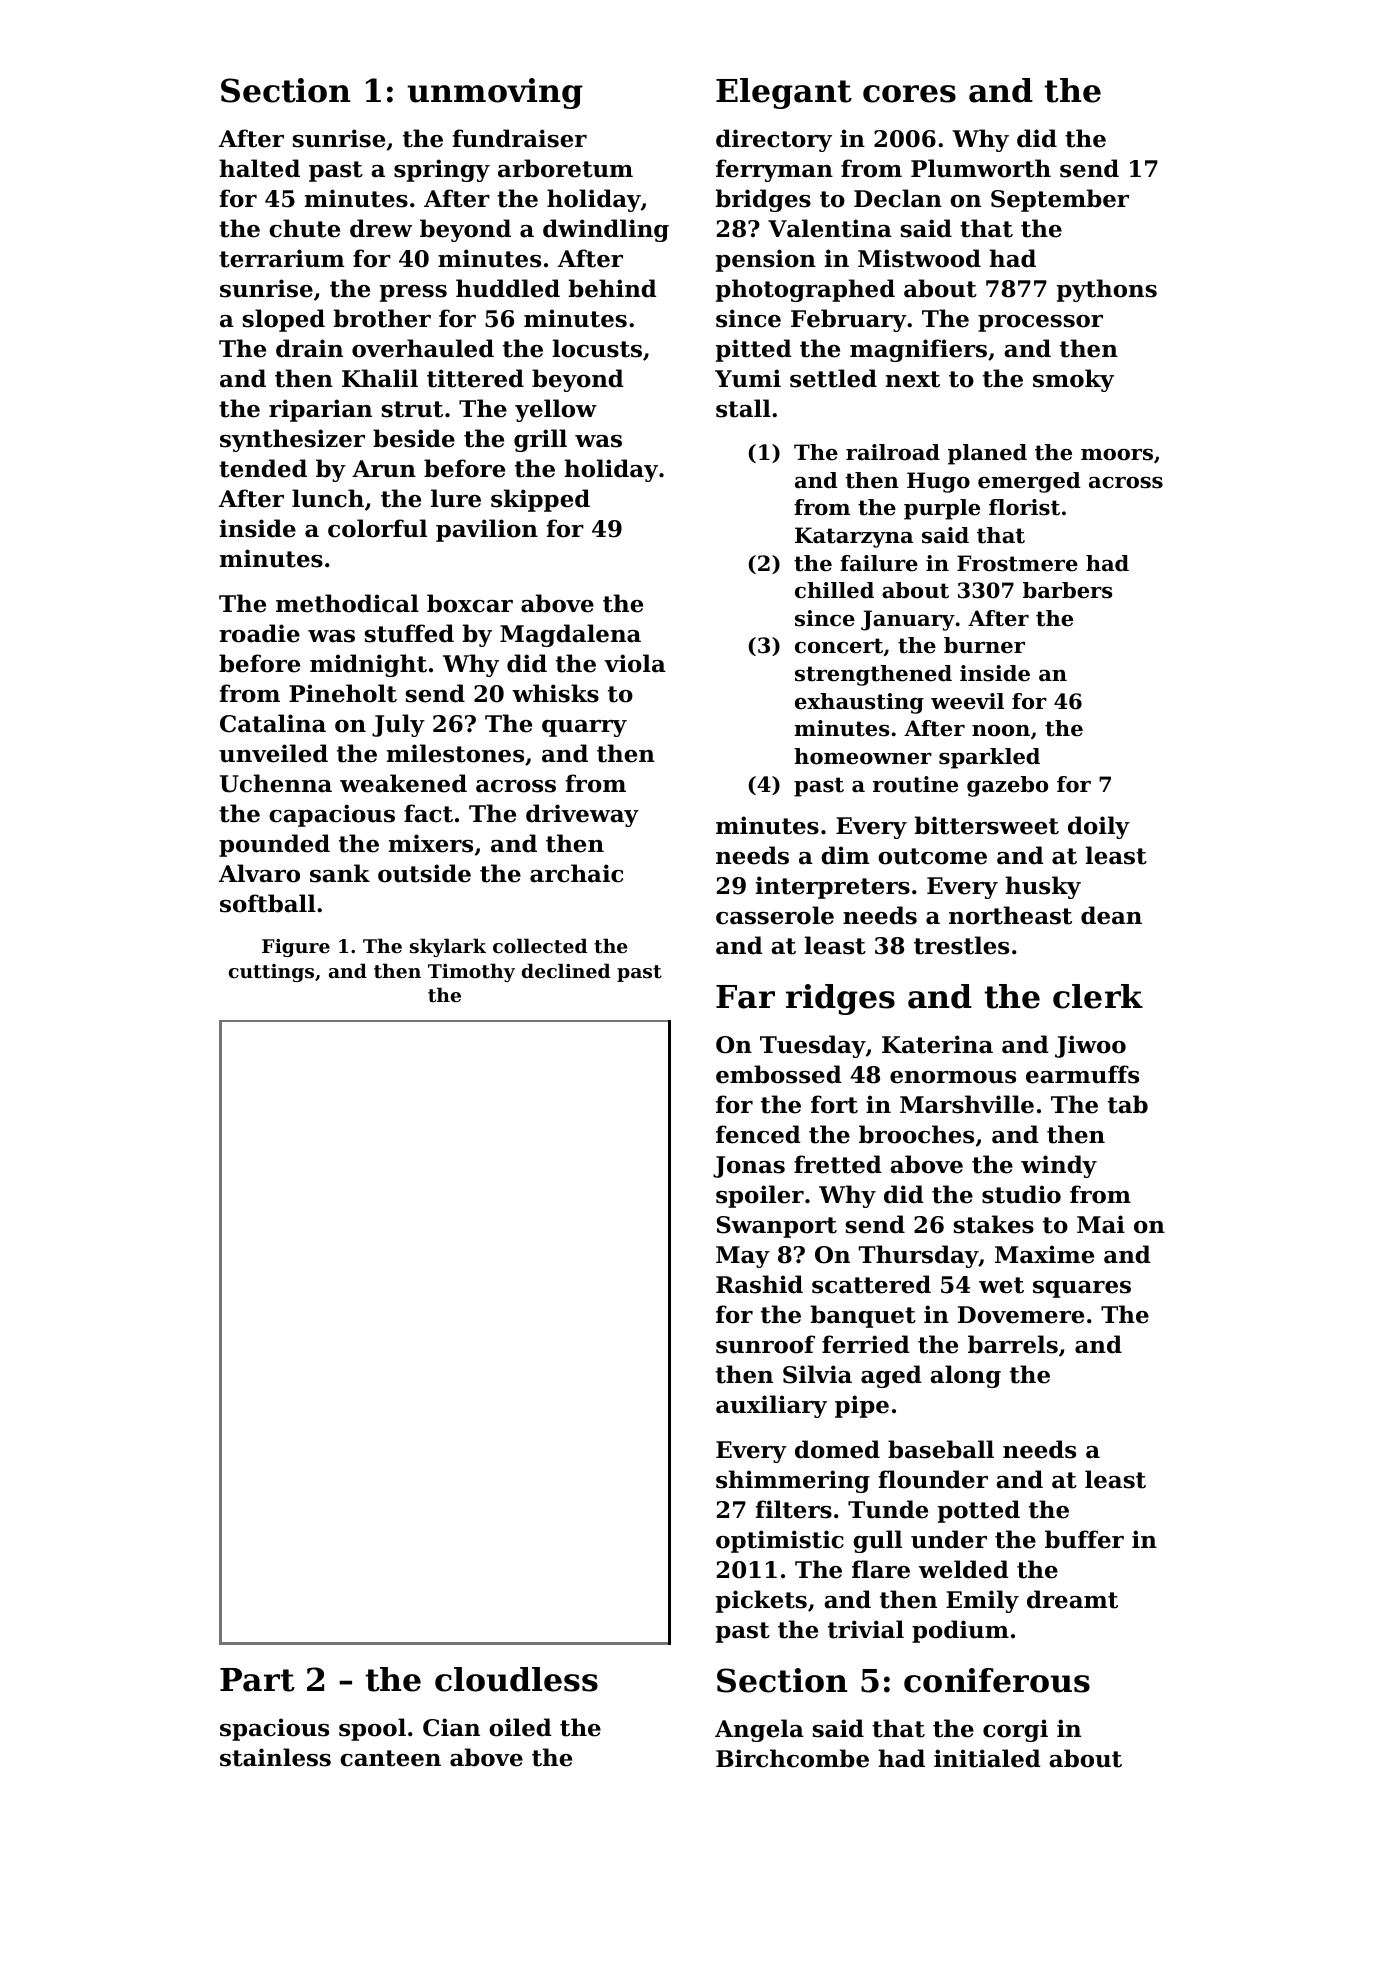  I want to click on stuffed, so click(409, 633).
